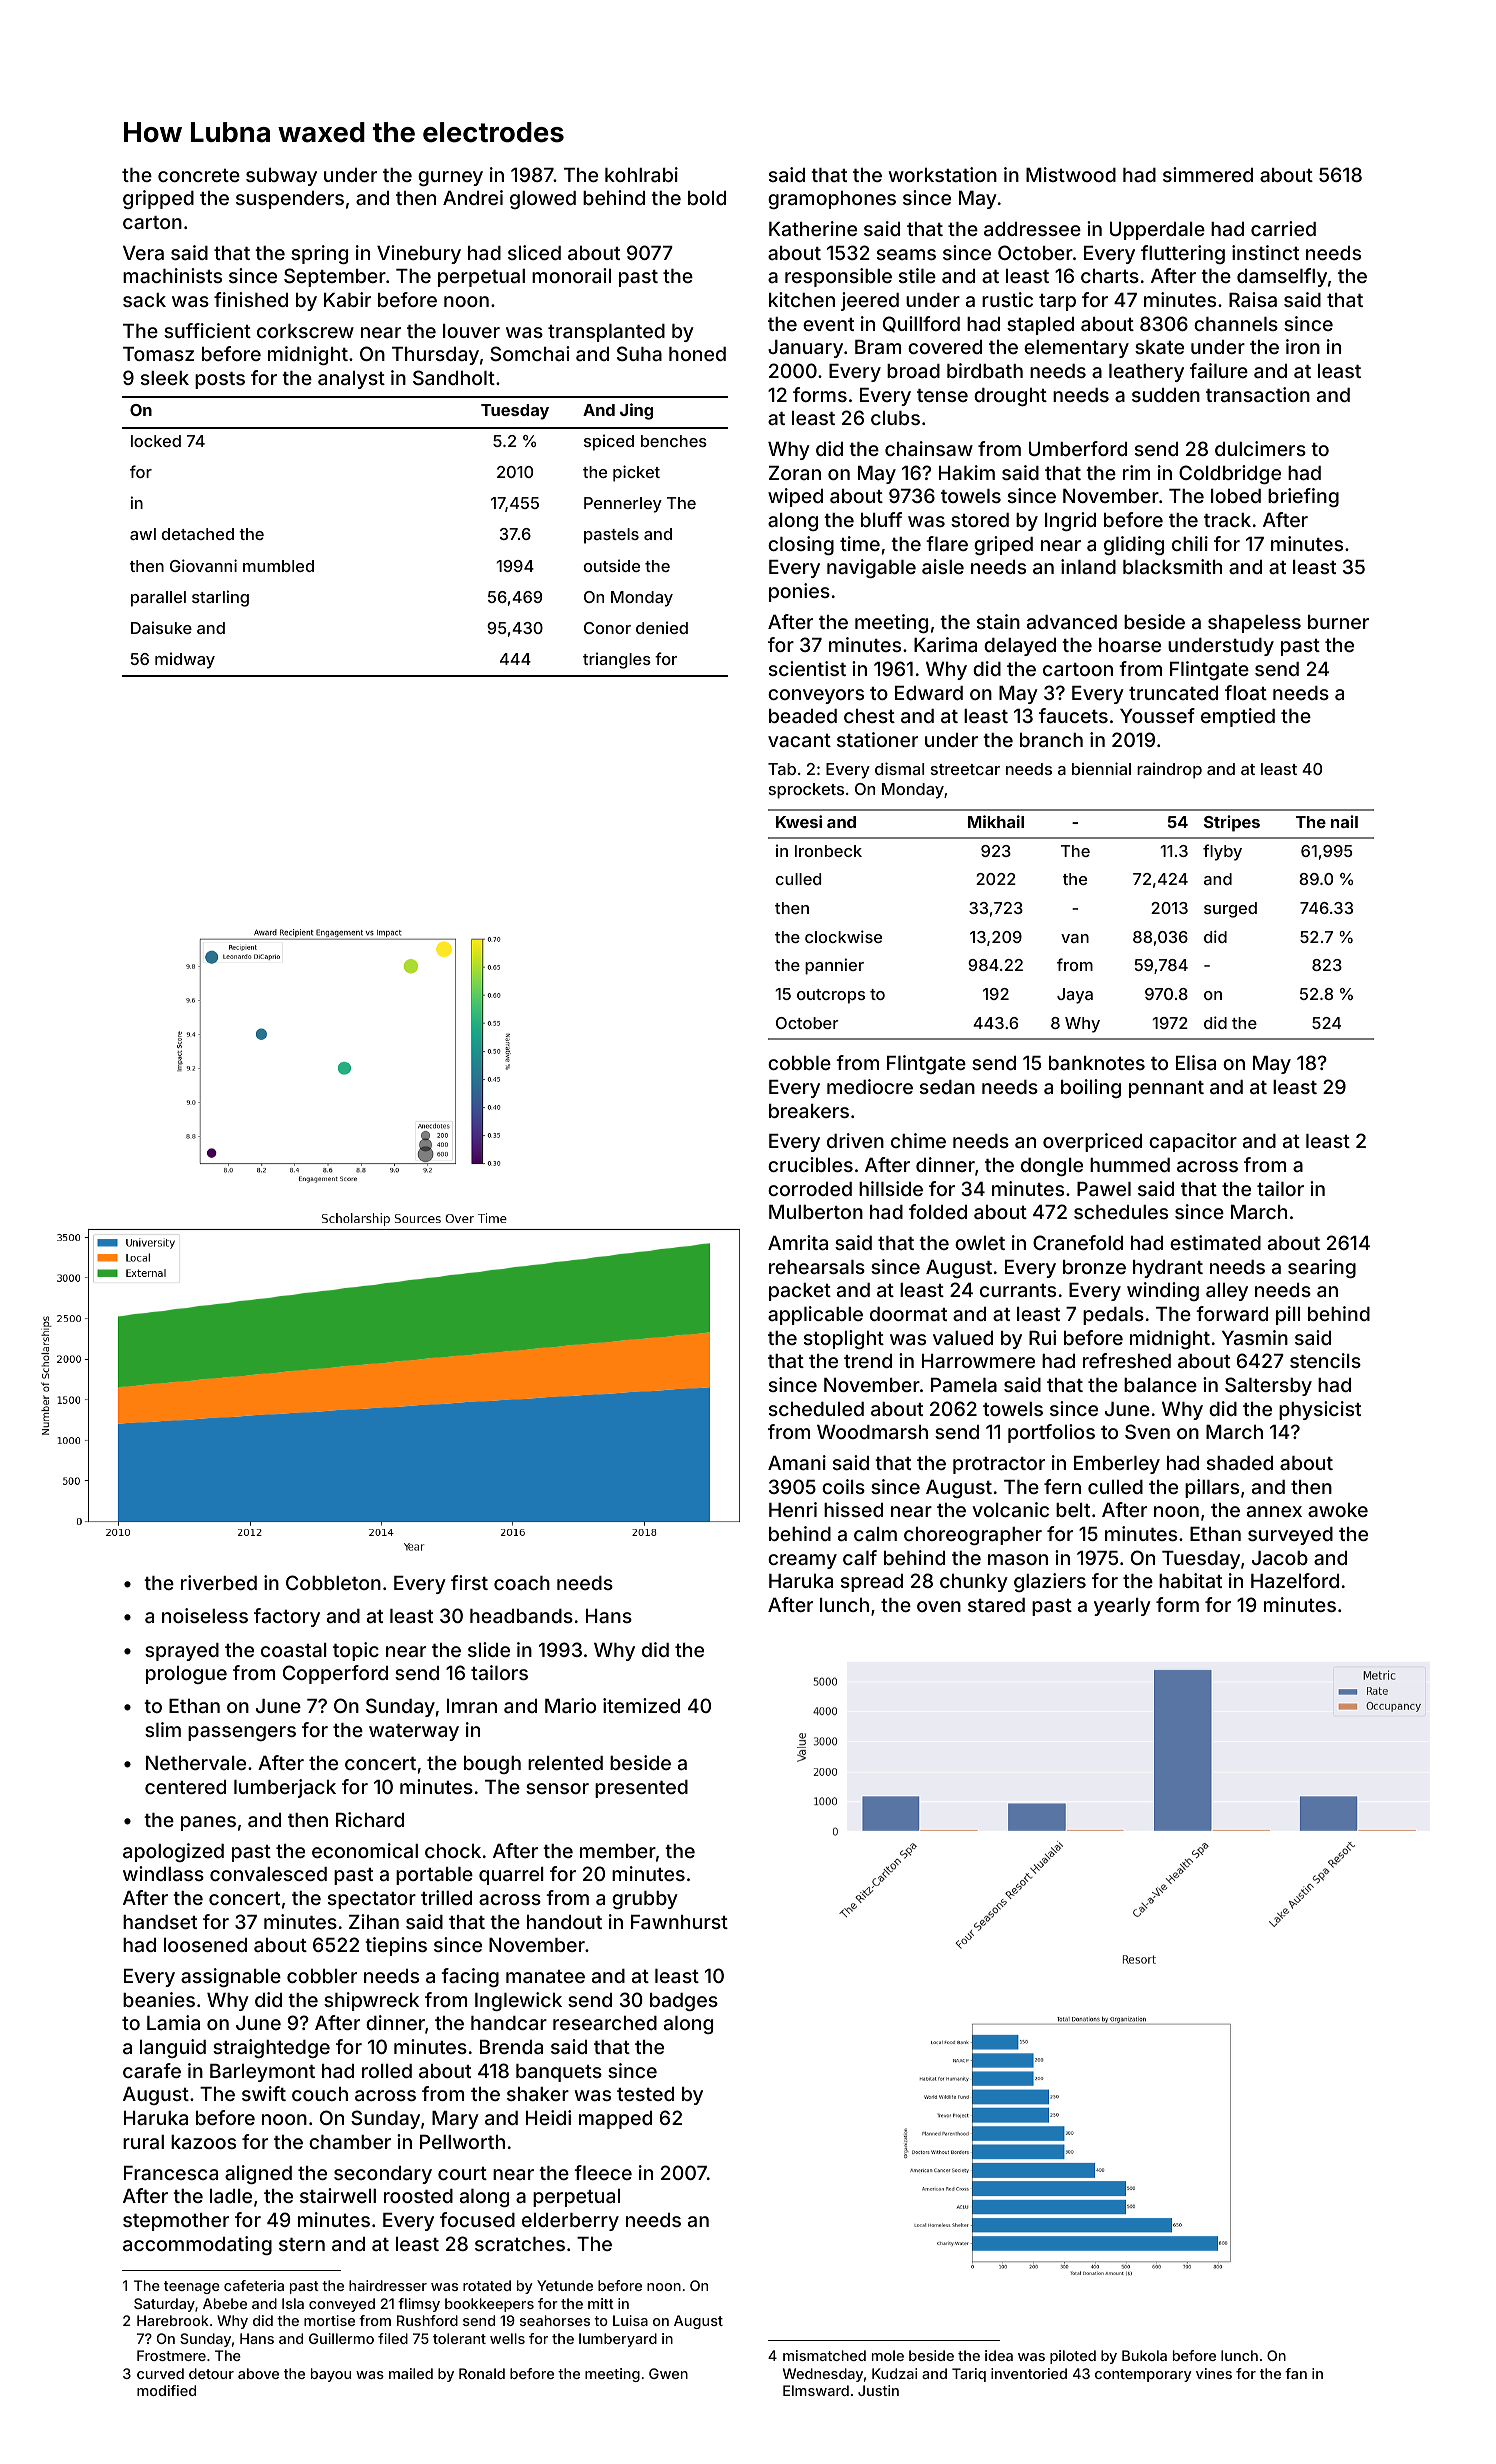  Describe the element at coordinates (668, 2373) in the document. I see `Gwen` at that location.
